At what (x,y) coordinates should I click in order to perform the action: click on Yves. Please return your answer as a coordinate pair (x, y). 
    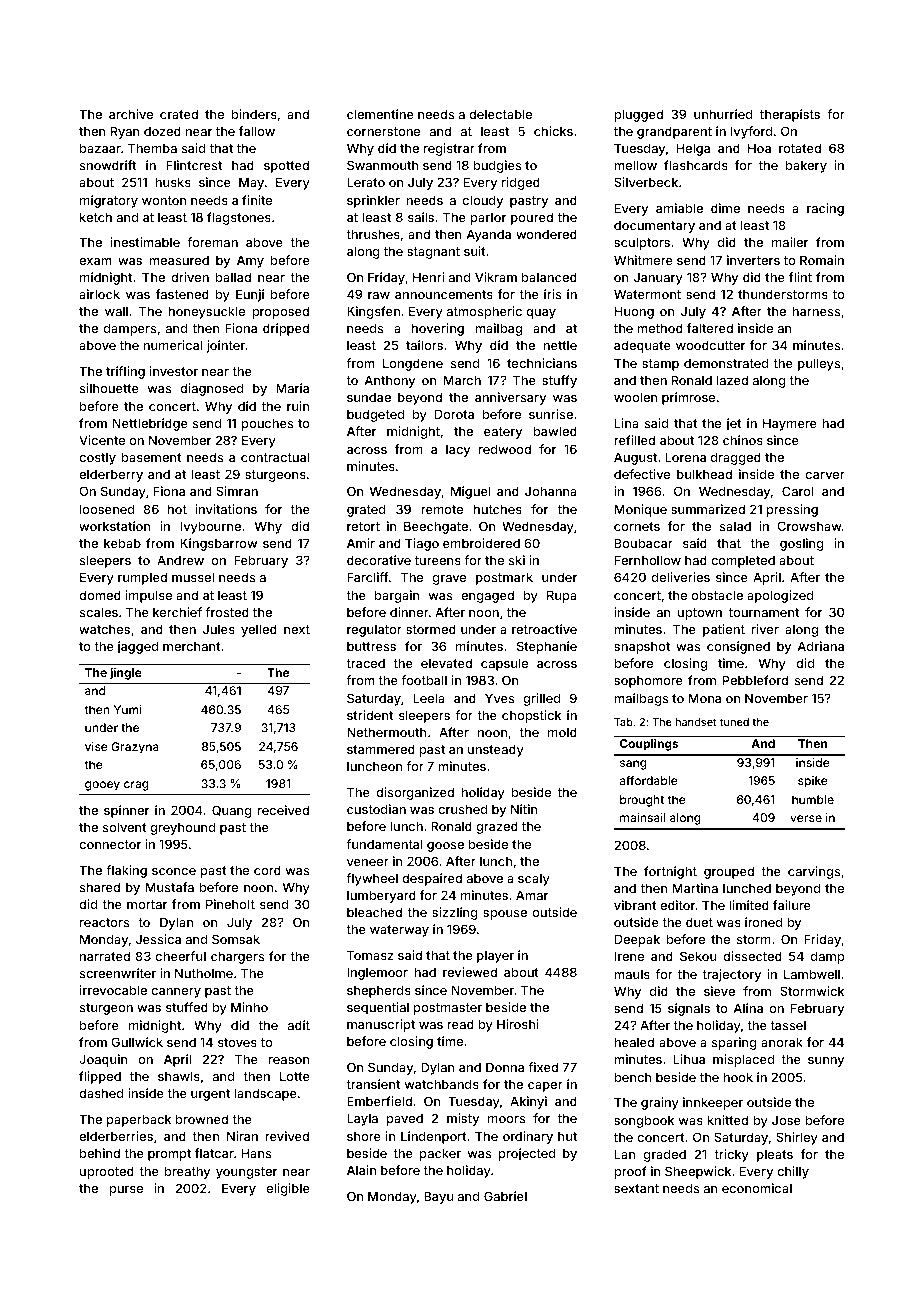
    Looking at the image, I should click on (499, 698).
